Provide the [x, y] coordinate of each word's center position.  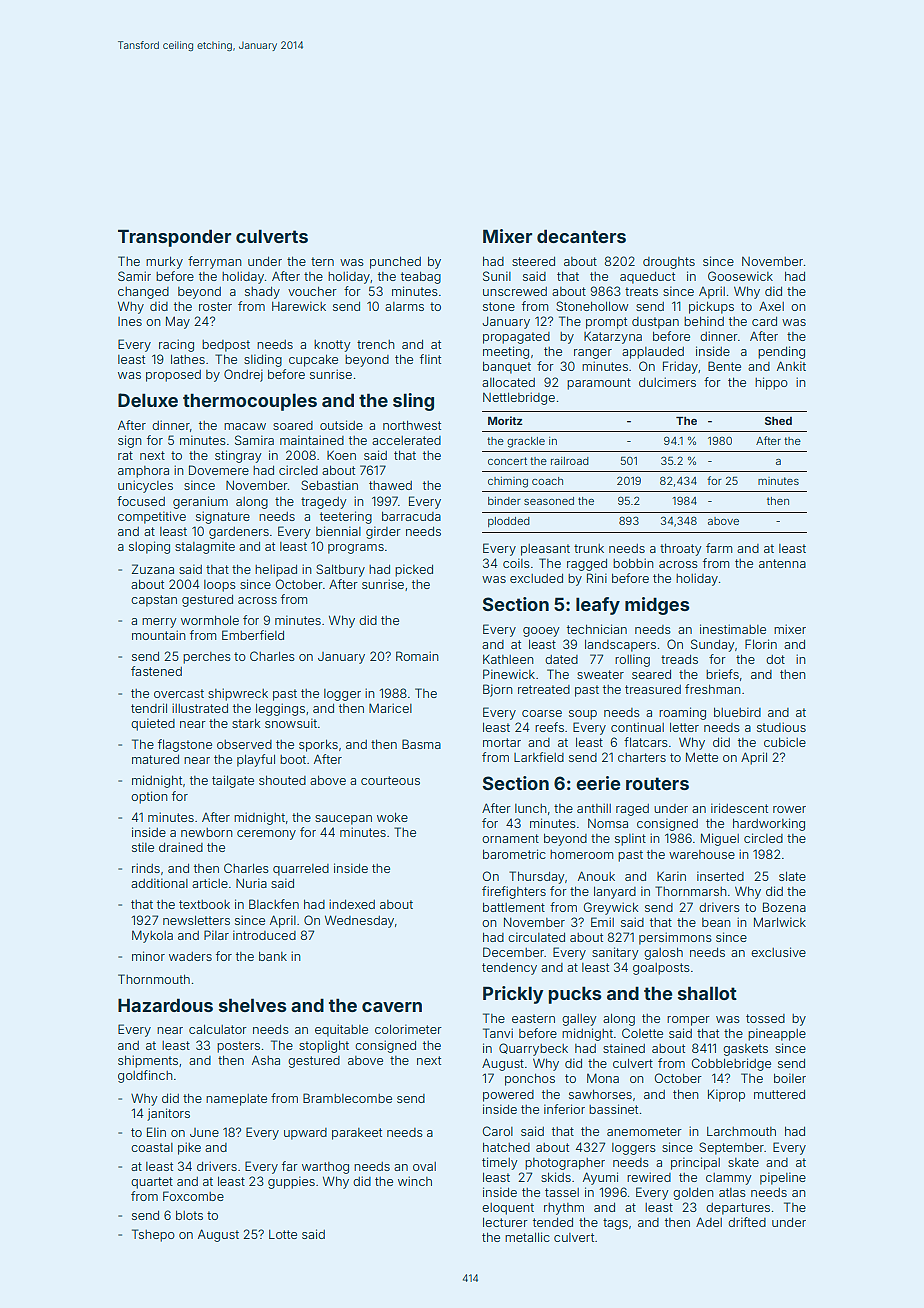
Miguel [720, 839]
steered [533, 261]
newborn [207, 832]
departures [738, 1209]
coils [516, 563]
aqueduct [647, 278]
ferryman [215, 262]
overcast [179, 693]
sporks [318, 746]
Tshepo [153, 1235]
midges [657, 606]
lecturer [505, 1222]
